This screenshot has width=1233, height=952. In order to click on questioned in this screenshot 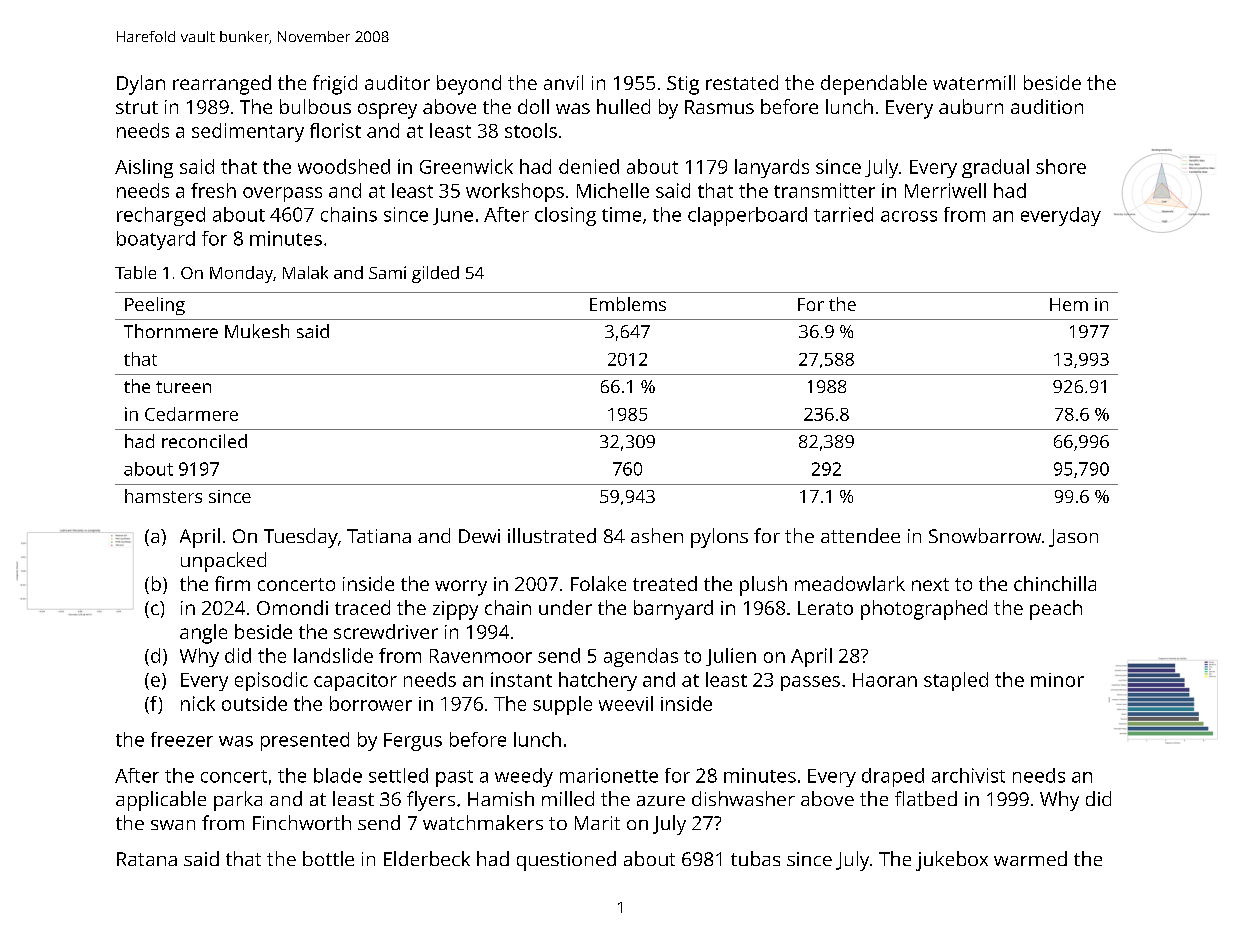, I will do `click(566, 861)`.
